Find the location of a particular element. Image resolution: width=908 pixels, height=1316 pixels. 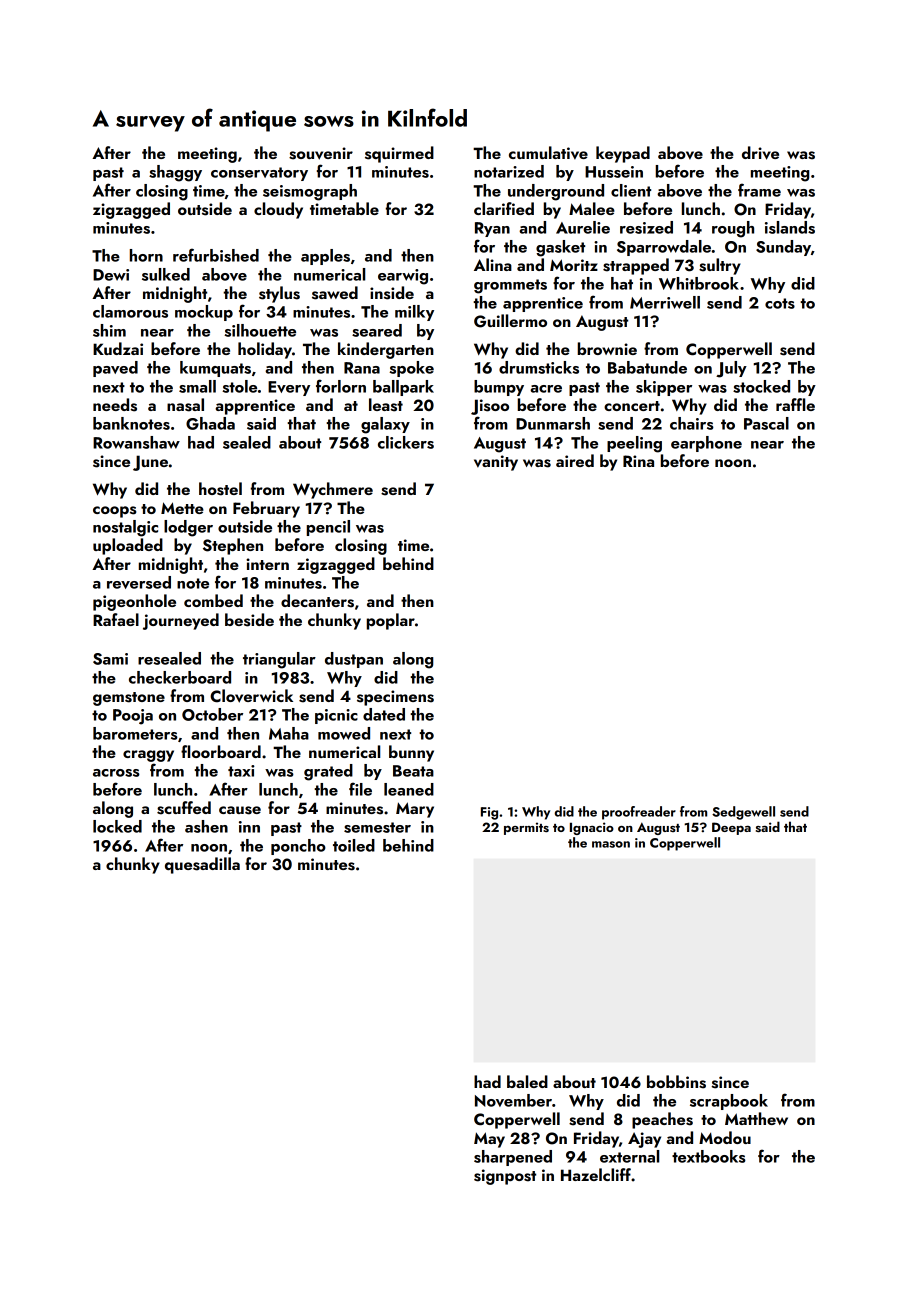

May is located at coordinates (489, 1140).
